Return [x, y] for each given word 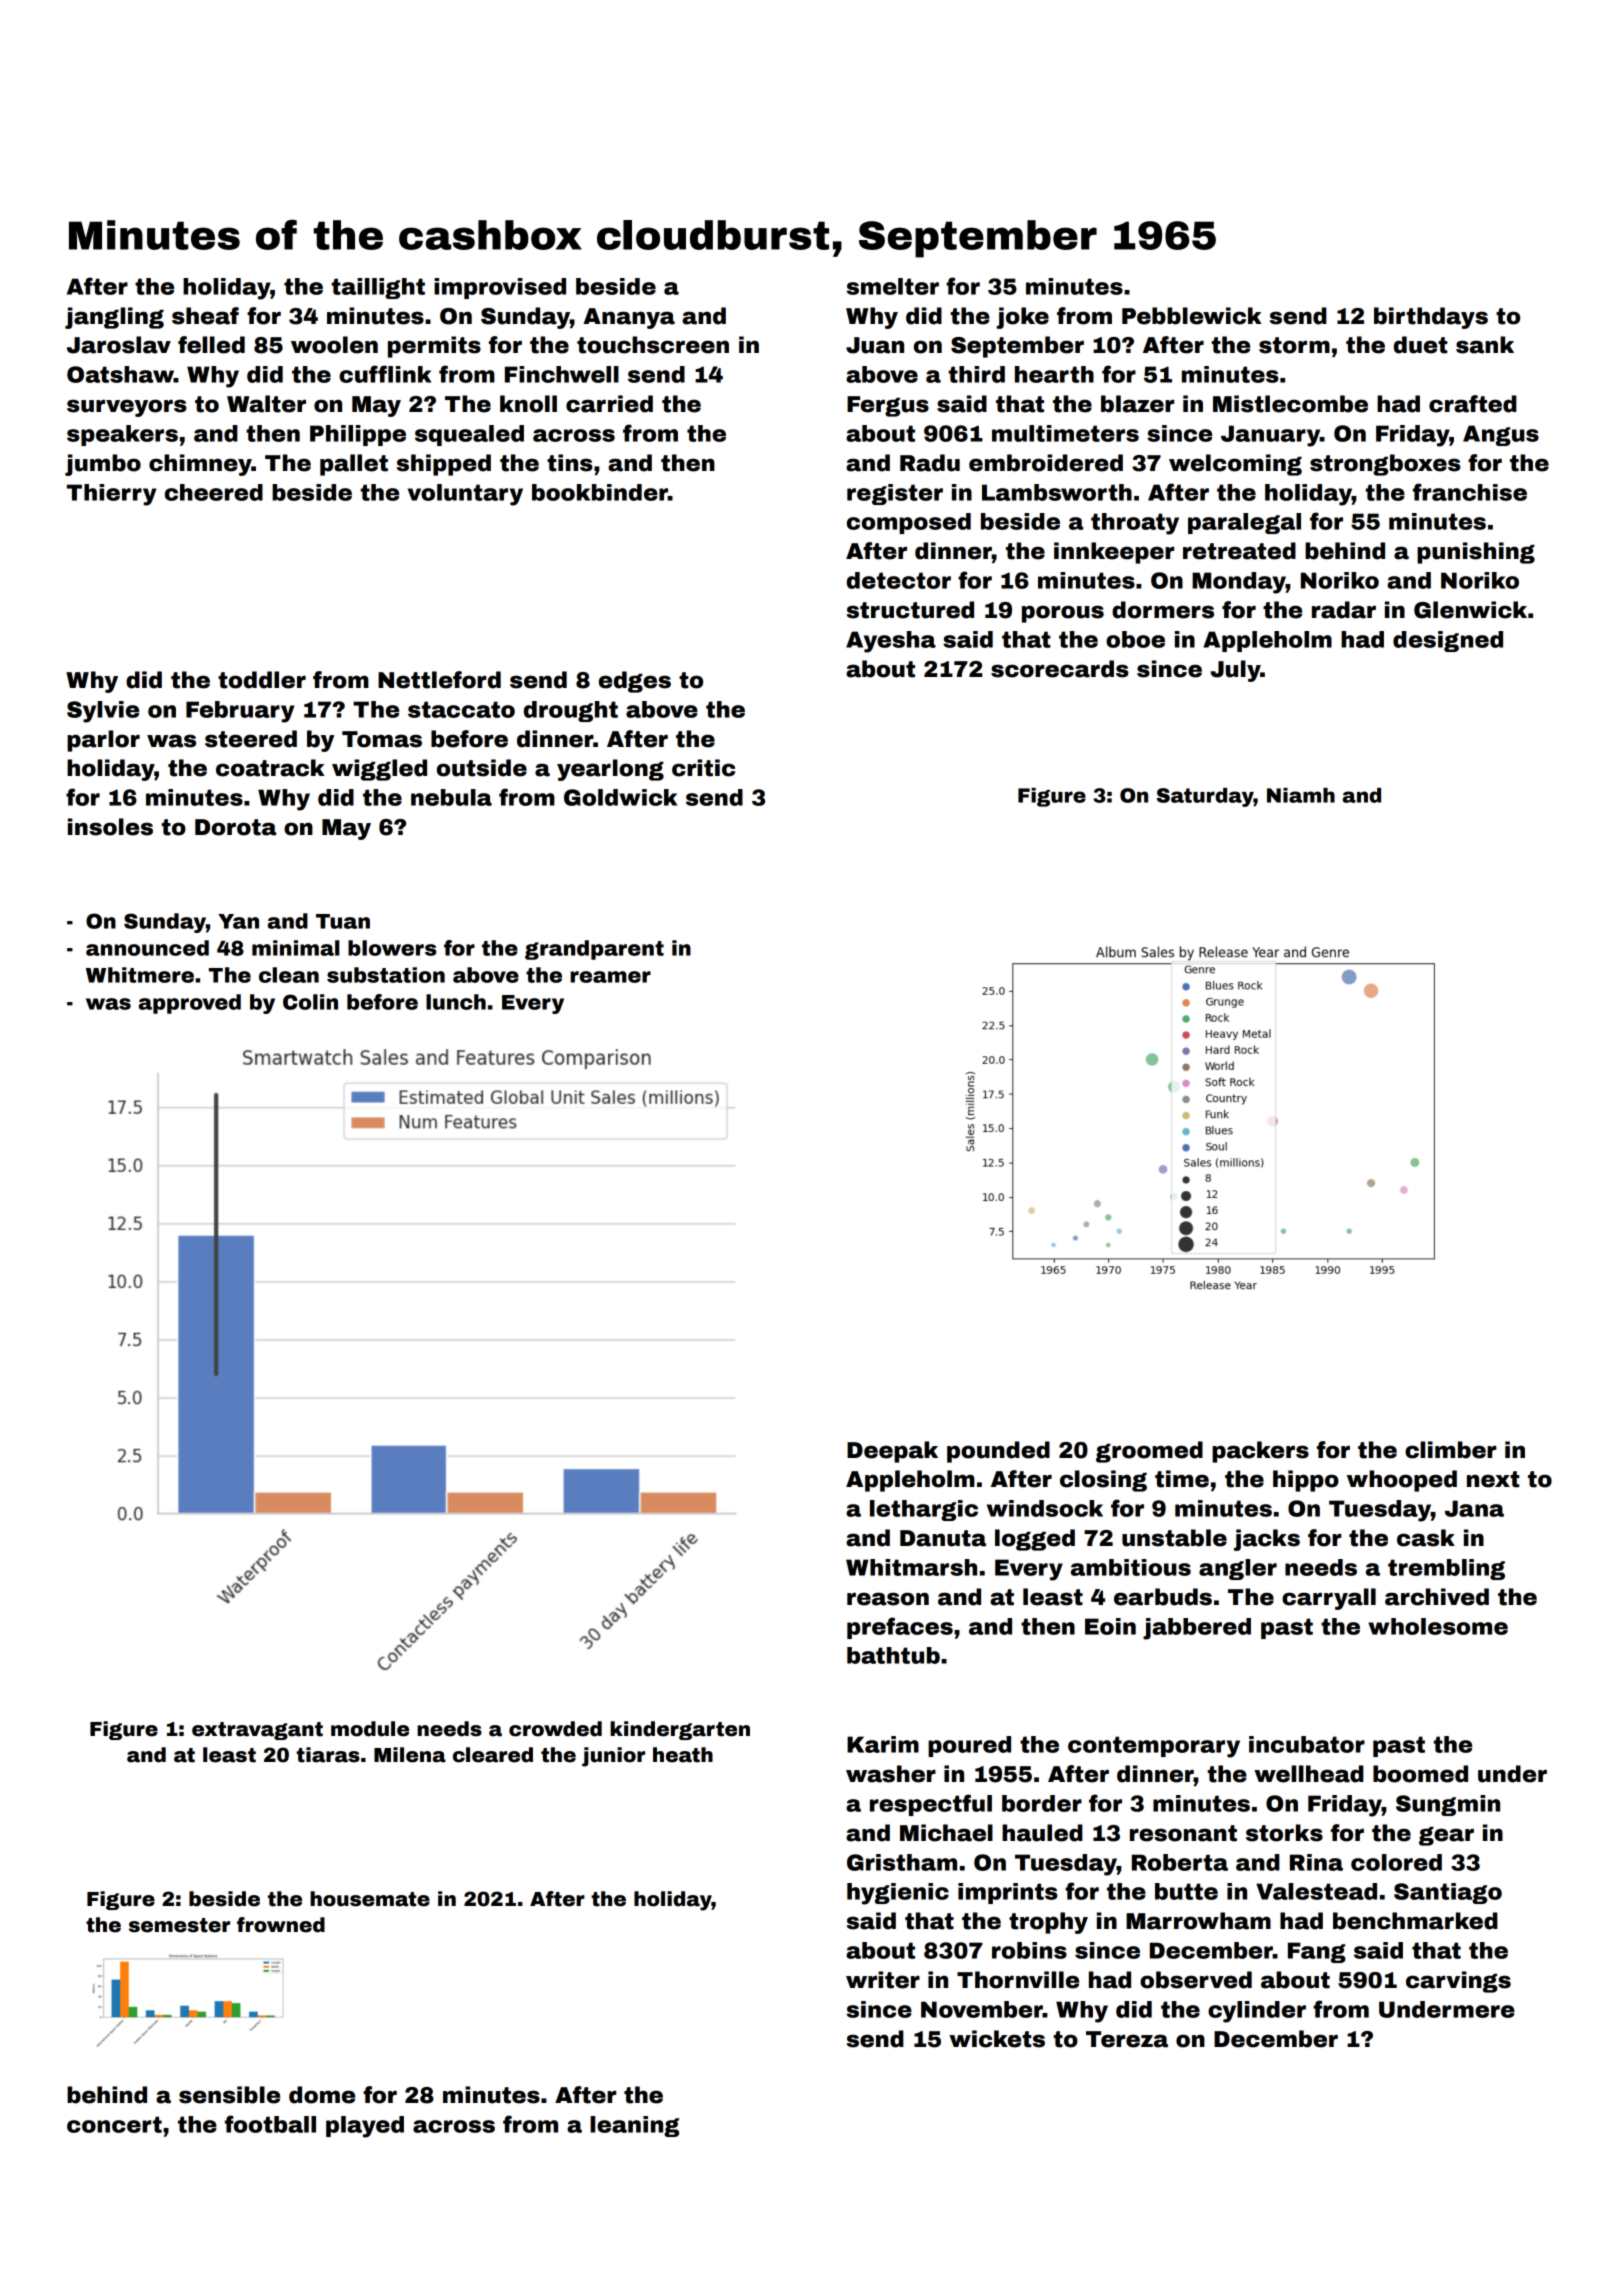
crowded [555, 1729]
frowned [281, 1925]
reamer [610, 977]
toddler [262, 680]
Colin [310, 1002]
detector [899, 580]
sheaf [205, 316]
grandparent [594, 950]
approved [190, 1004]
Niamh [1301, 795]
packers [1260, 1452]
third [977, 374]
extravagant [257, 1731]
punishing [1476, 553]
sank [1485, 345]
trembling [1446, 1569]
